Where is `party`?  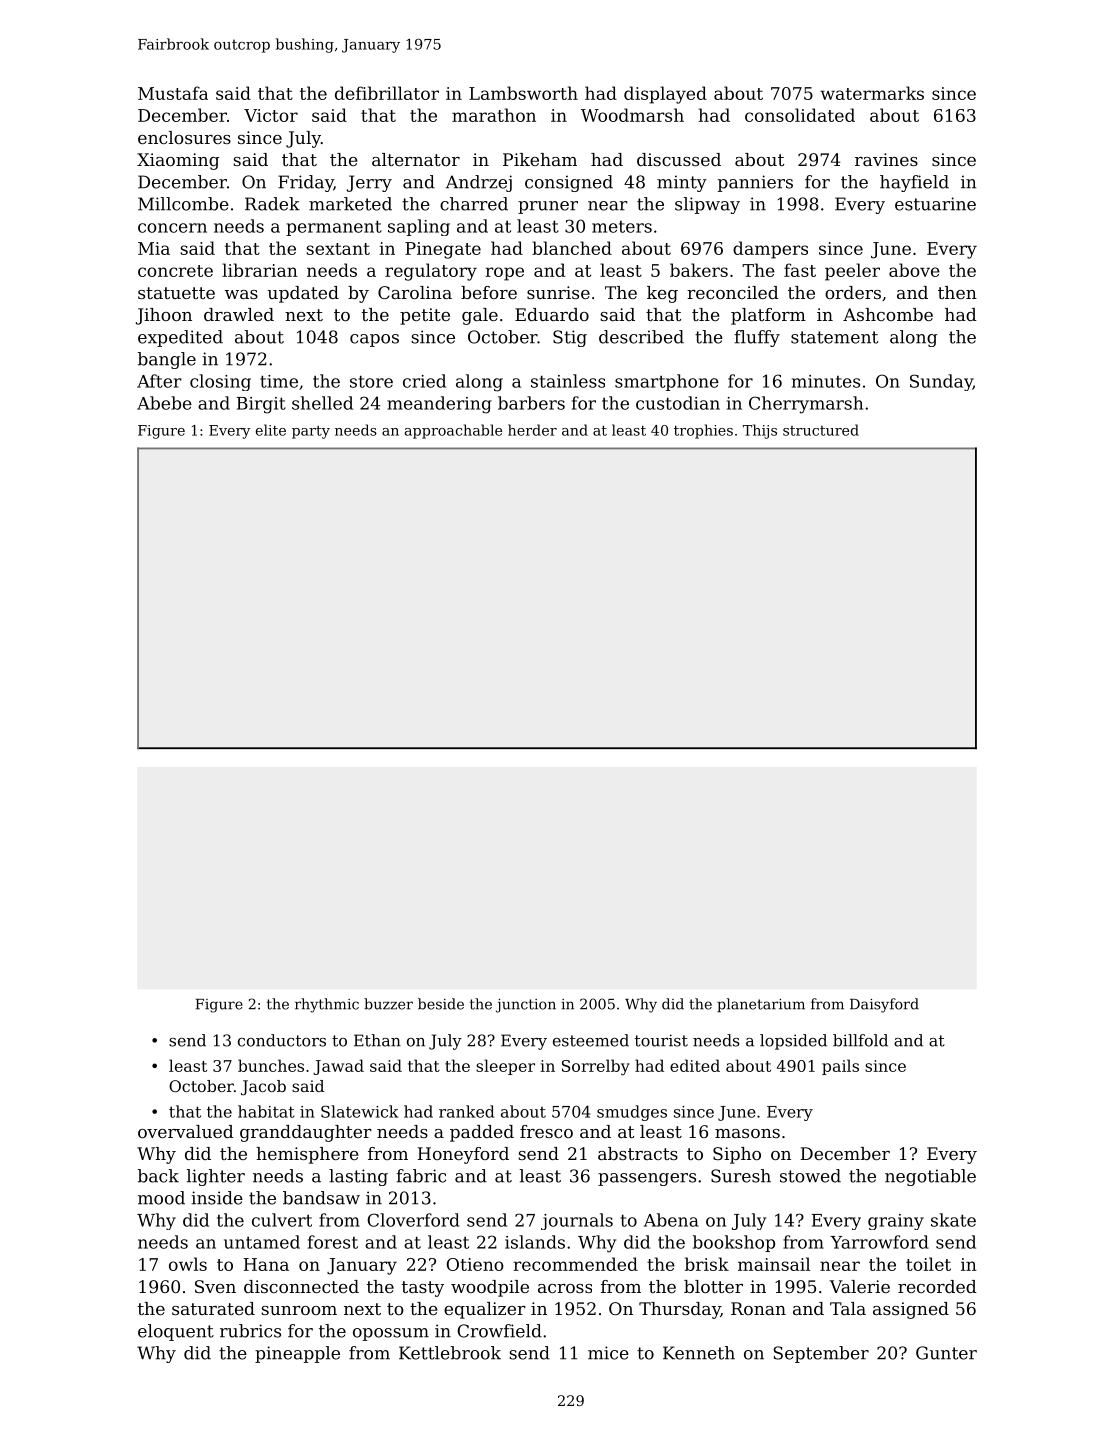
party is located at coordinates (311, 432).
